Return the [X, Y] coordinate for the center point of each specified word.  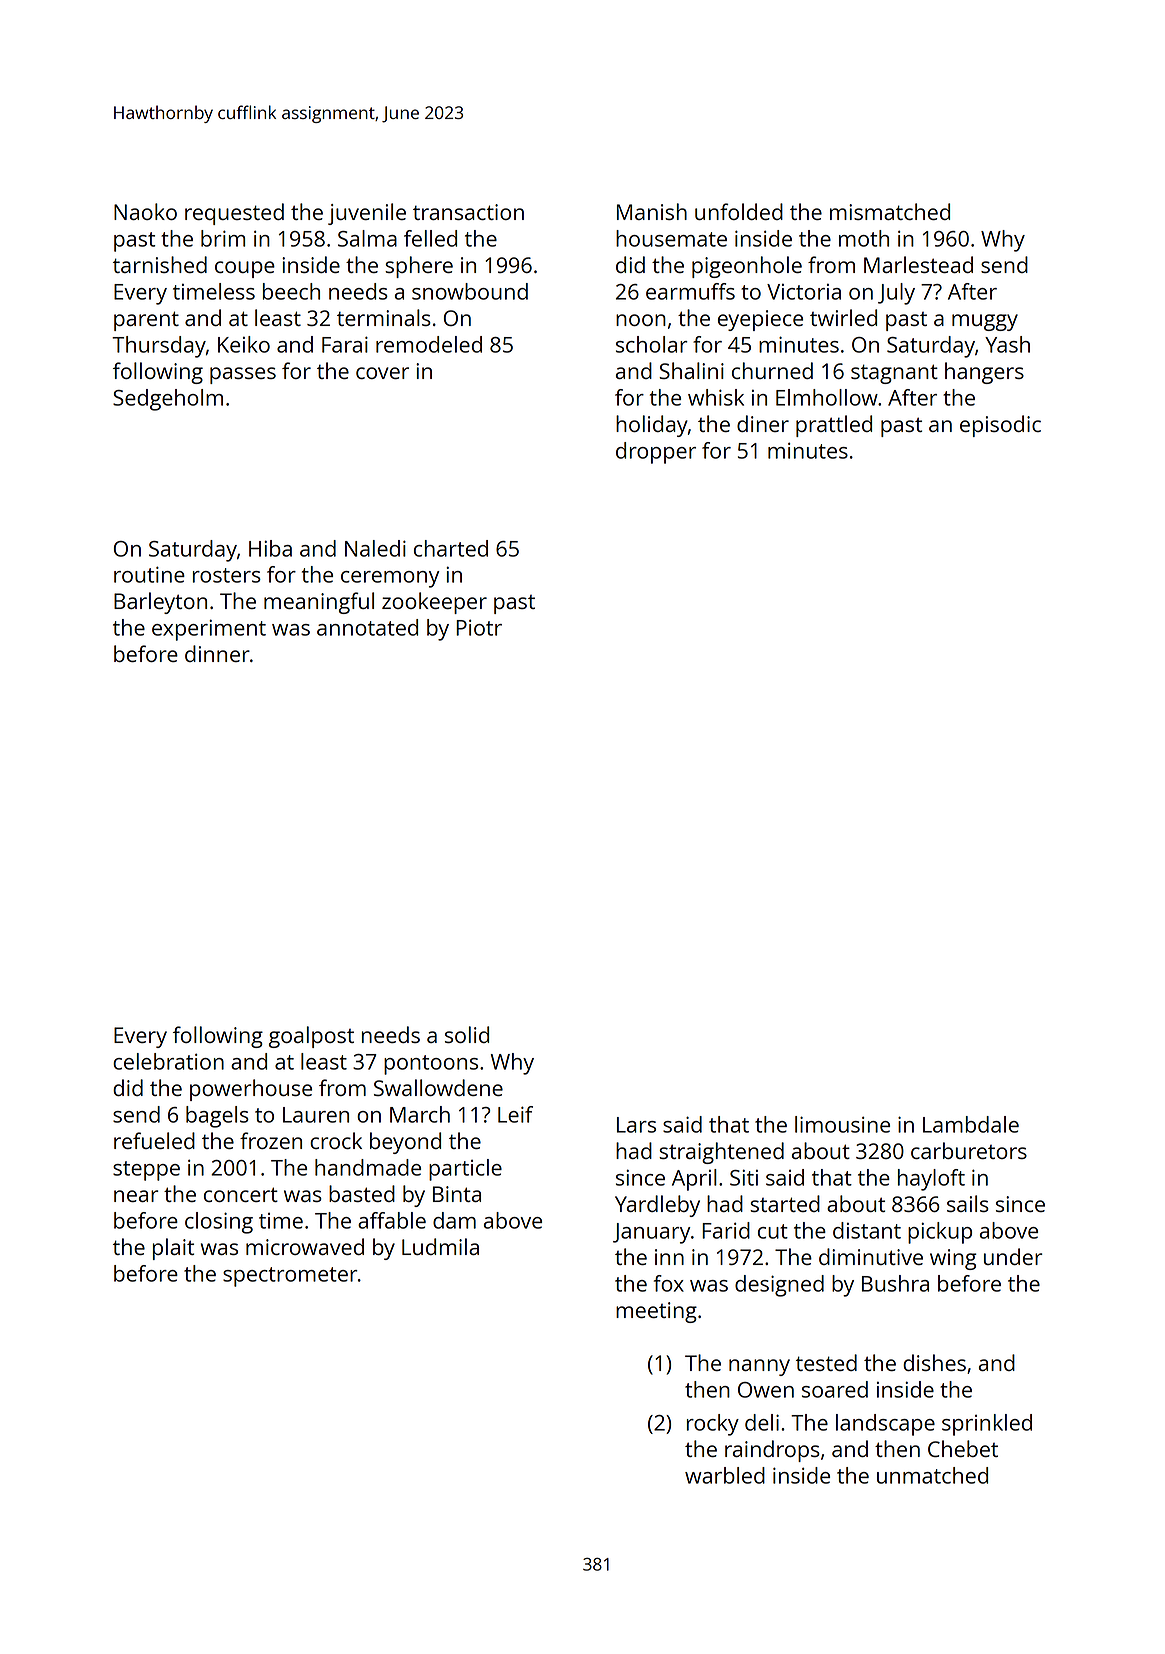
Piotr [479, 627]
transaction [468, 212]
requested [234, 214]
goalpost [311, 1037]
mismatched [890, 211]
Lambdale [971, 1124]
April [694, 1180]
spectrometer [290, 1277]
